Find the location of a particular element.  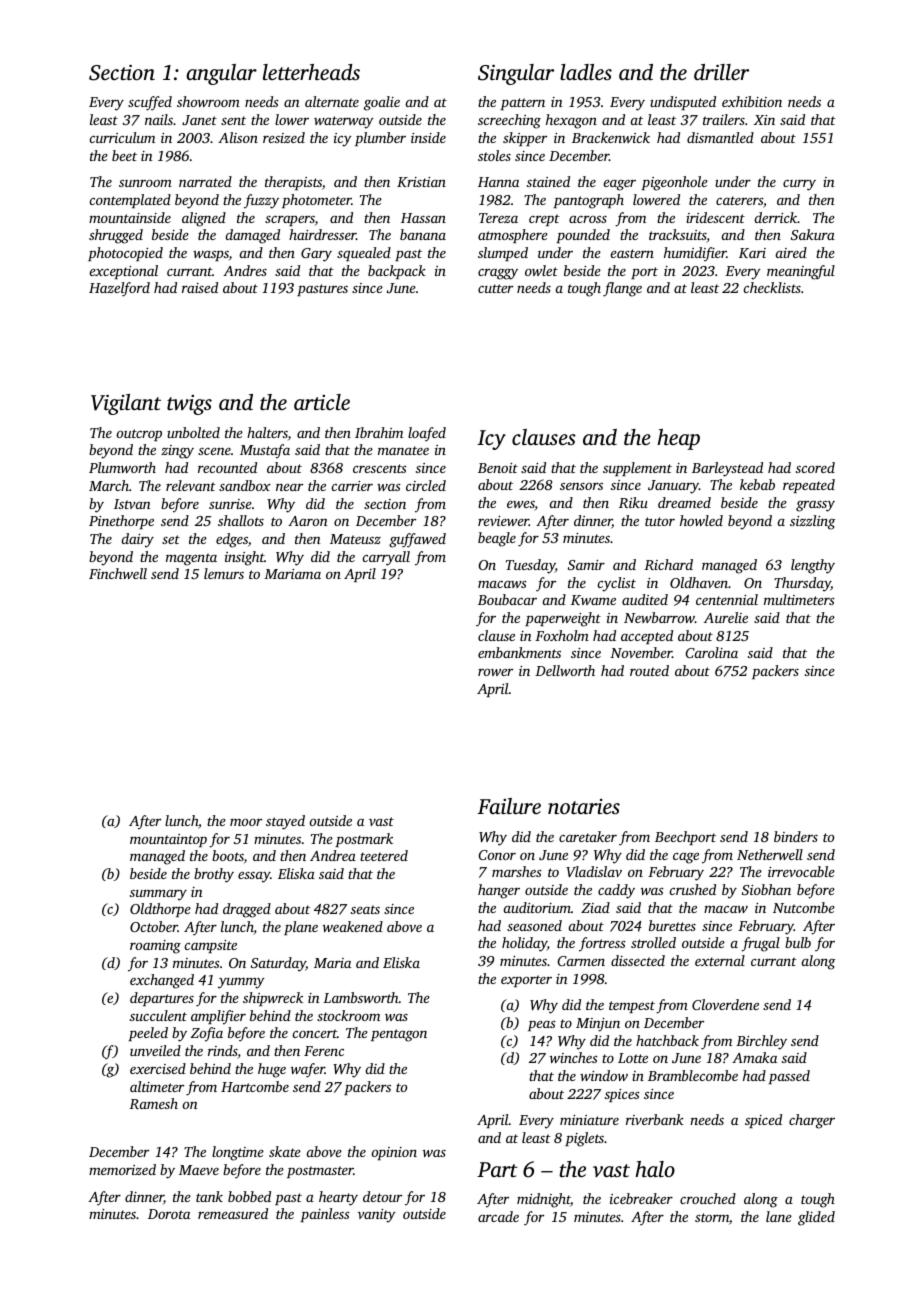

Vigilant is located at coordinates (126, 404).
